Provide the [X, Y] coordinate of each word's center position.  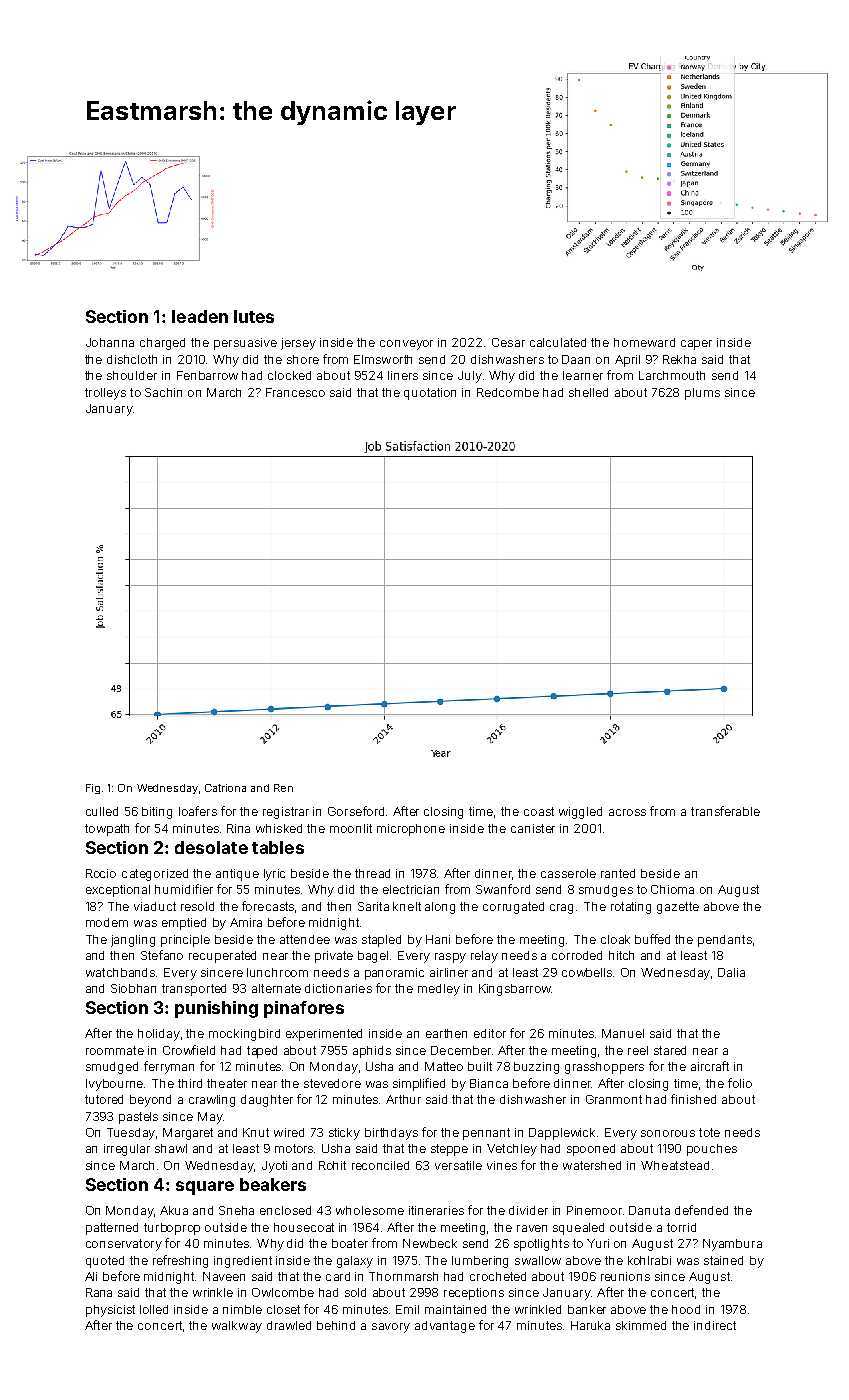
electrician [411, 889]
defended [701, 1210]
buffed [652, 939]
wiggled [580, 813]
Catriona [225, 788]
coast [539, 811]
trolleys [105, 394]
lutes [254, 316]
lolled [154, 1309]
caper [696, 345]
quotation [430, 394]
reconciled [380, 1165]
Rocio [101, 873]
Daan [576, 359]
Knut [256, 1132]
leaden [200, 316]
